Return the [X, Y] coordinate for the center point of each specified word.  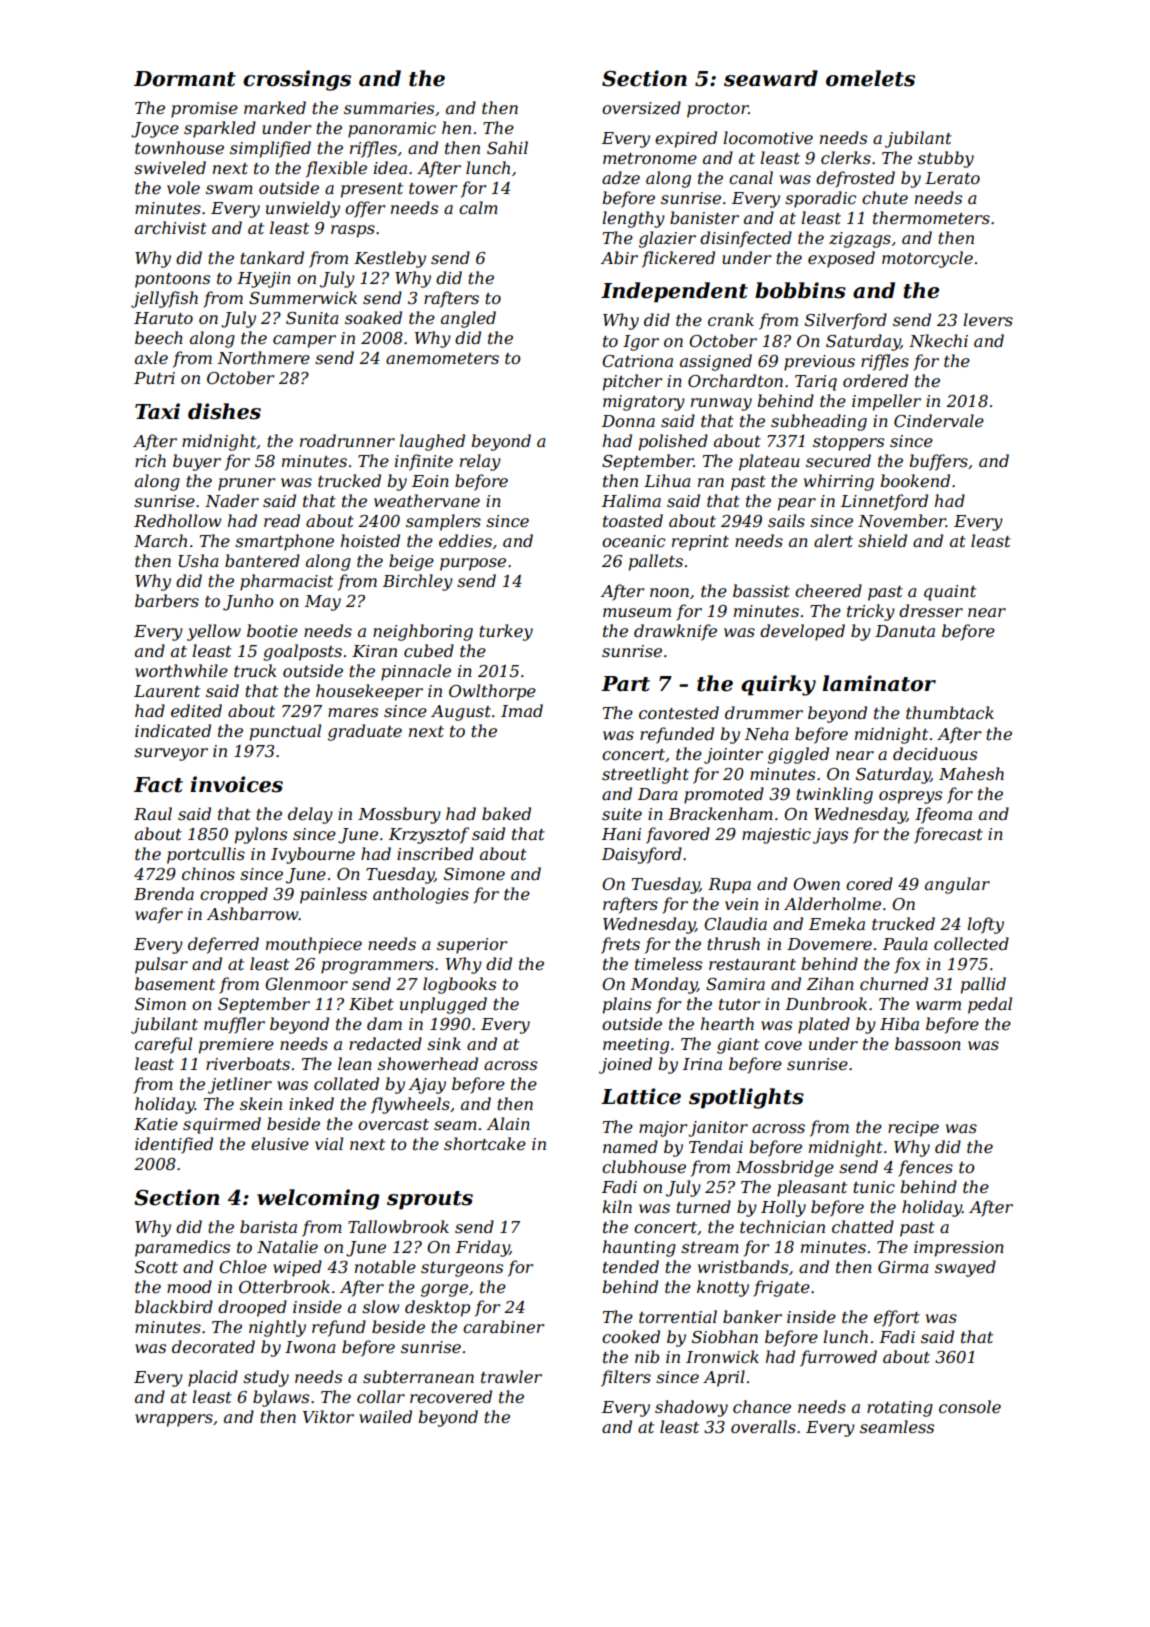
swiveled [170, 167]
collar [381, 1396]
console [970, 1406]
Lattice [641, 1096]
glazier [667, 239]
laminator [879, 683]
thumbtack [950, 712]
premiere [236, 1046]
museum [637, 612]
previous [819, 363]
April [724, 1378]
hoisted [370, 540]
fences [925, 1168]
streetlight [645, 775]
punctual [285, 732]
